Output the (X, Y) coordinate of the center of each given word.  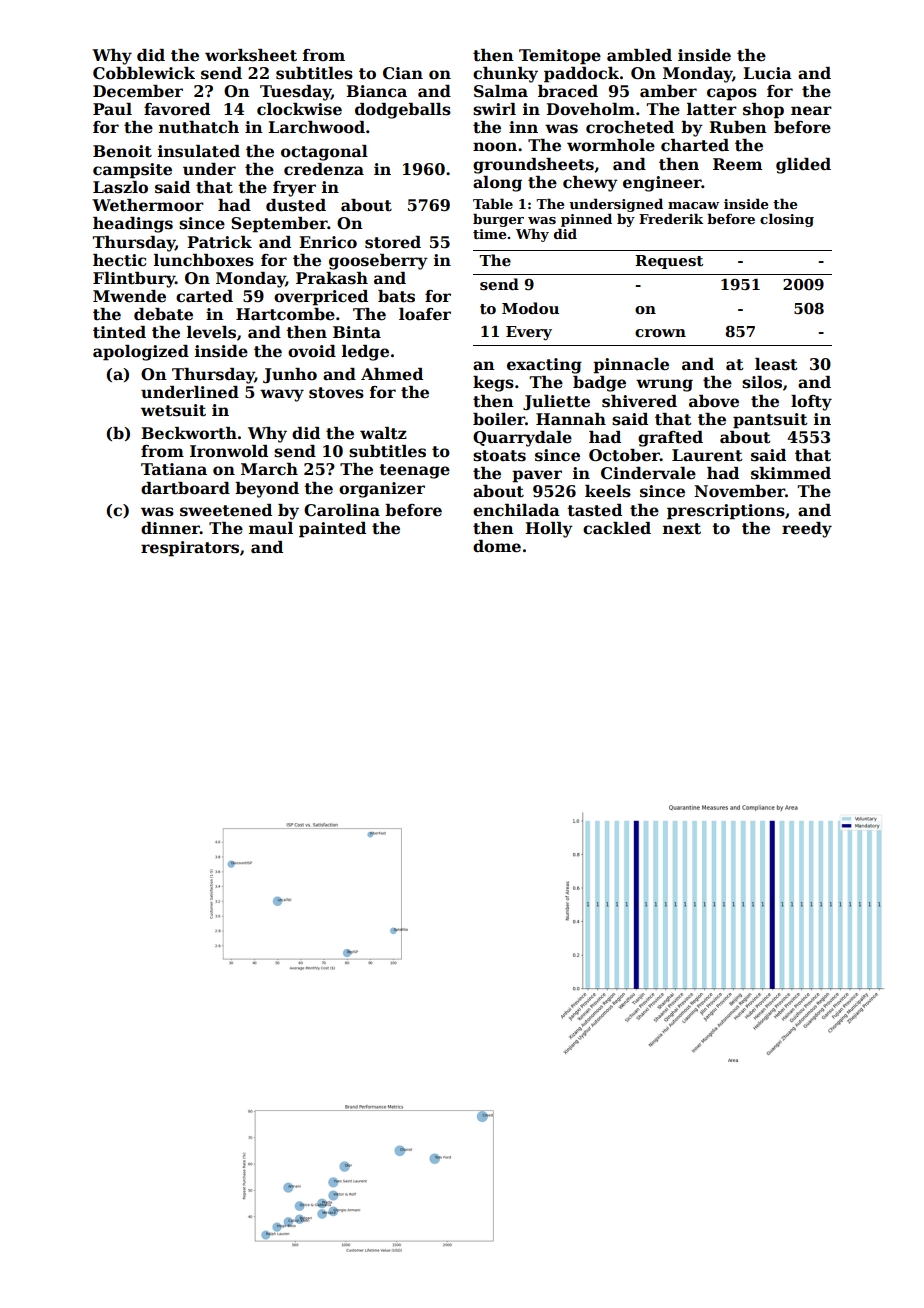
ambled (639, 55)
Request (669, 262)
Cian (403, 73)
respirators (190, 549)
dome (497, 546)
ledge (365, 353)
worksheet (251, 55)
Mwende (129, 296)
